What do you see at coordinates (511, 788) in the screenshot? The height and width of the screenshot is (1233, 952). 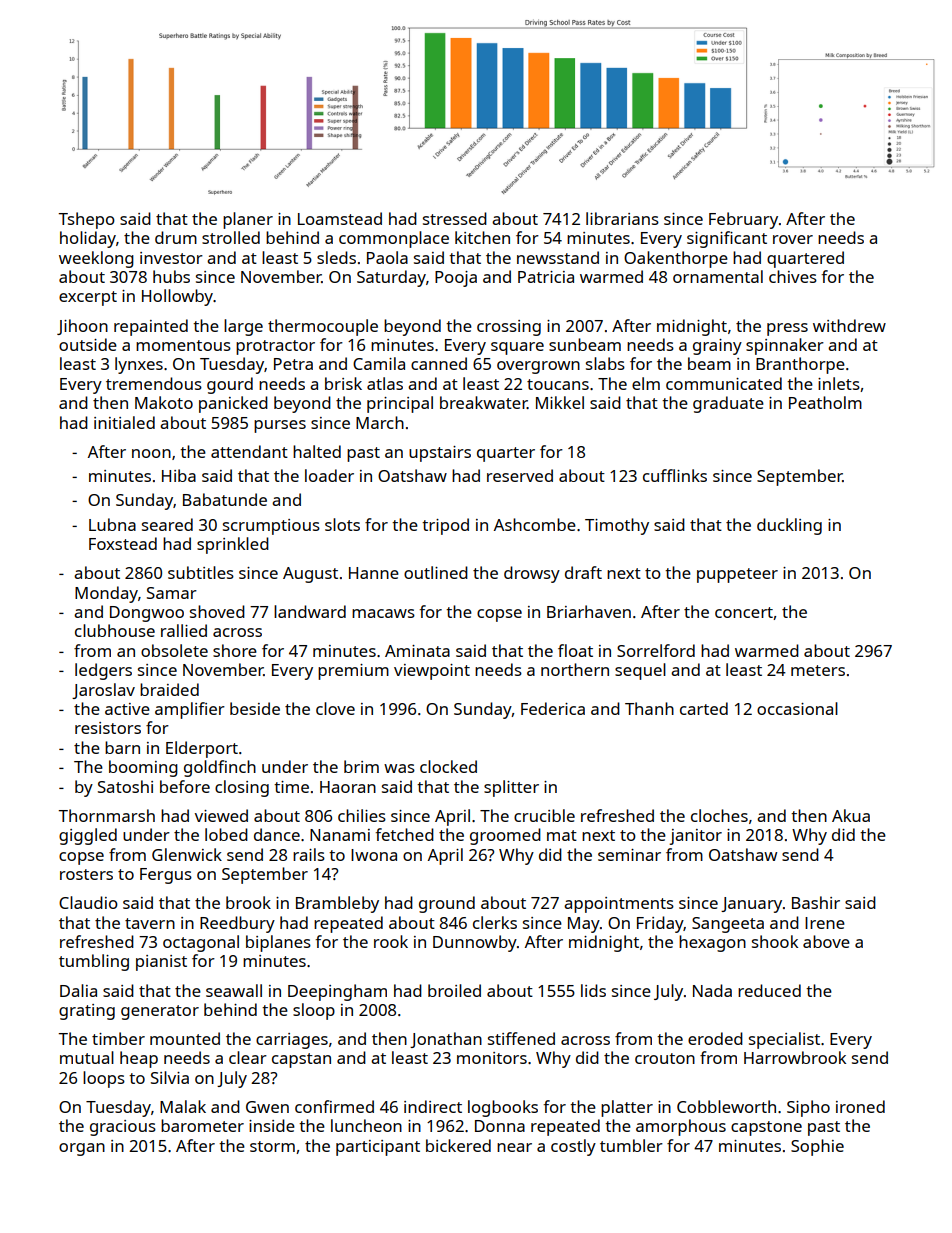 I see `splitter` at bounding box center [511, 788].
